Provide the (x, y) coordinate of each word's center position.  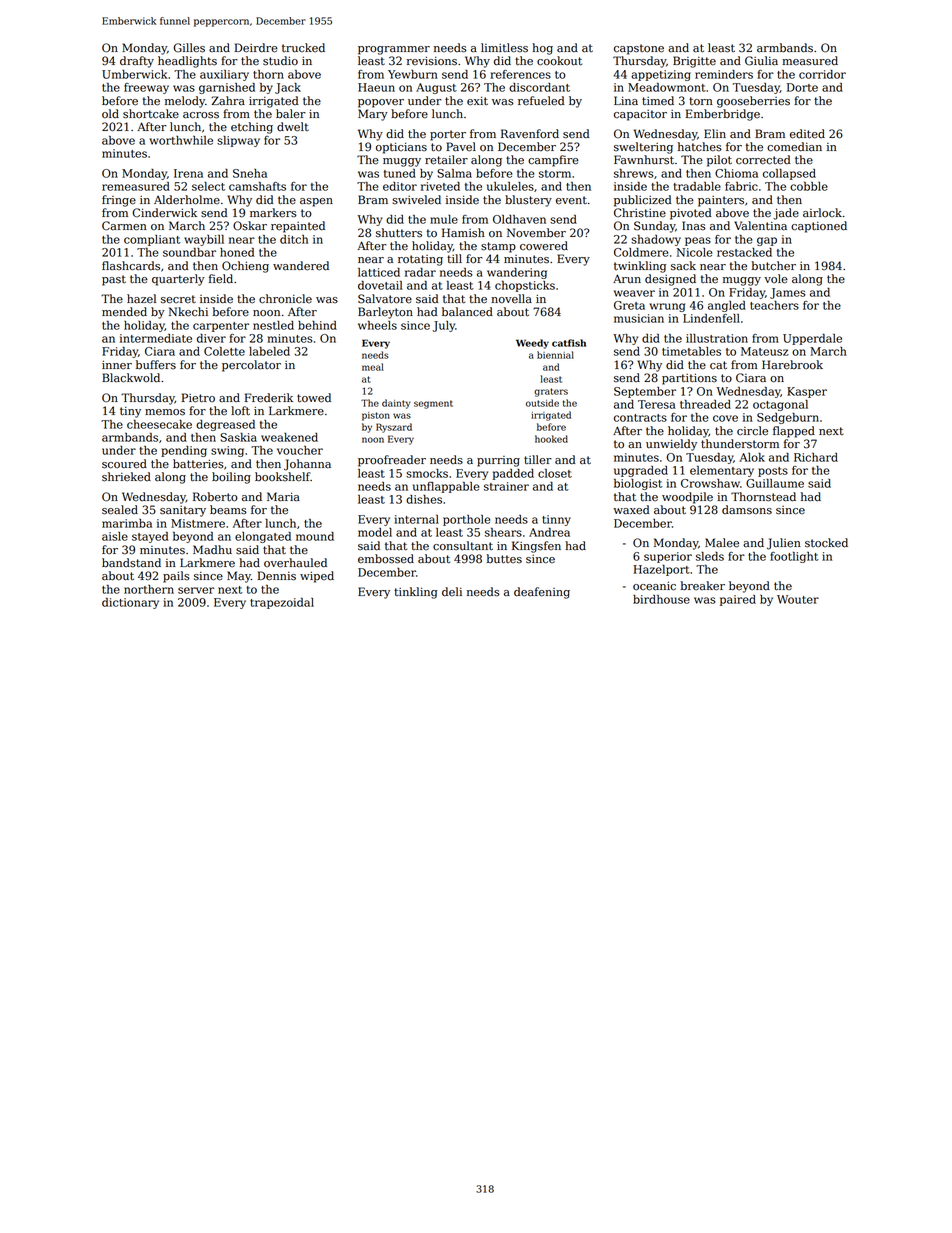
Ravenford (530, 134)
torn (701, 101)
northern (149, 589)
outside (542, 403)
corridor (822, 74)
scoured (124, 464)
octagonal (780, 405)
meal (373, 367)
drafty (137, 62)
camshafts (257, 186)
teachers (774, 305)
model (375, 532)
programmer (394, 50)
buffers (156, 365)
